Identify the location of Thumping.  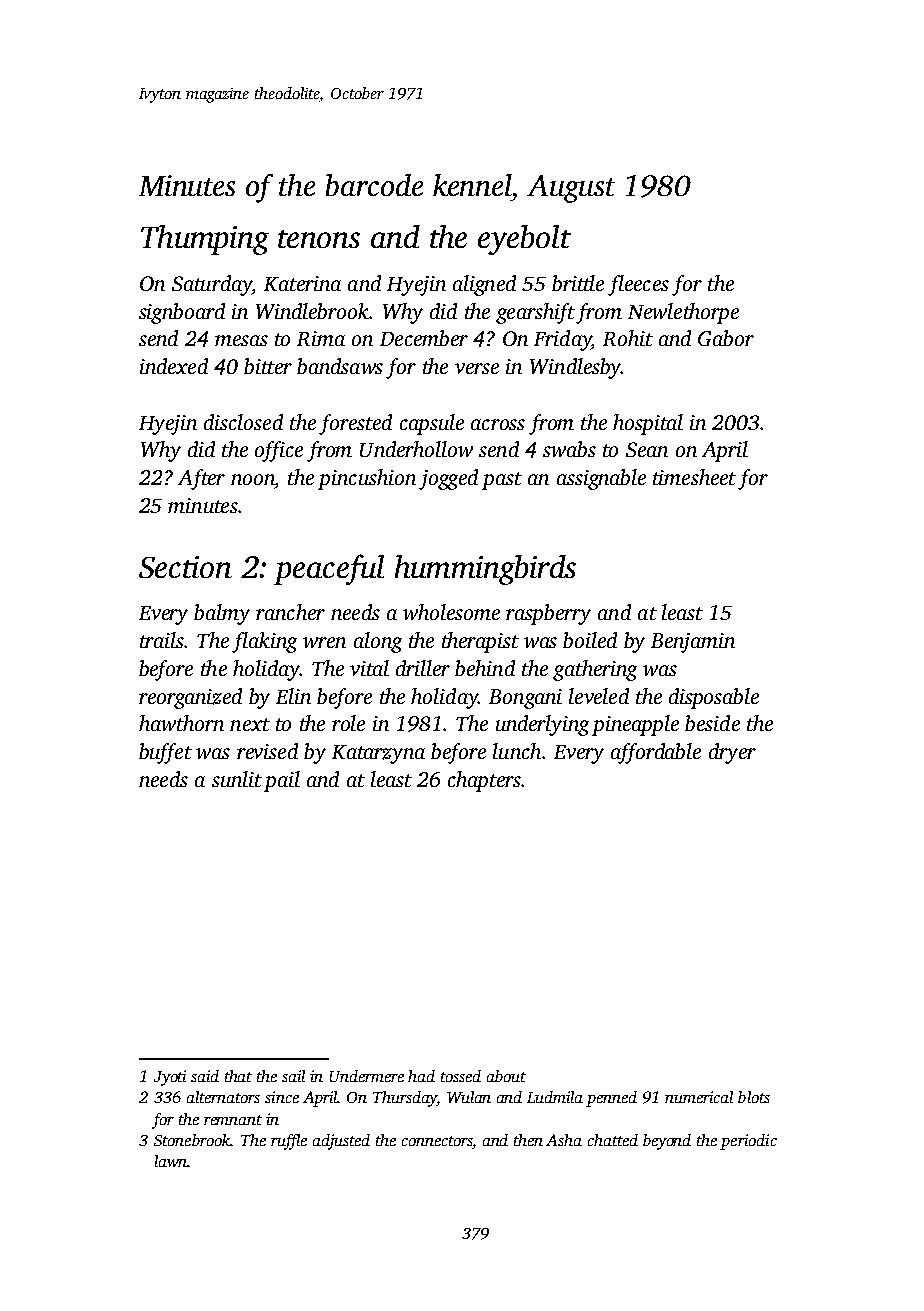
(205, 240).
